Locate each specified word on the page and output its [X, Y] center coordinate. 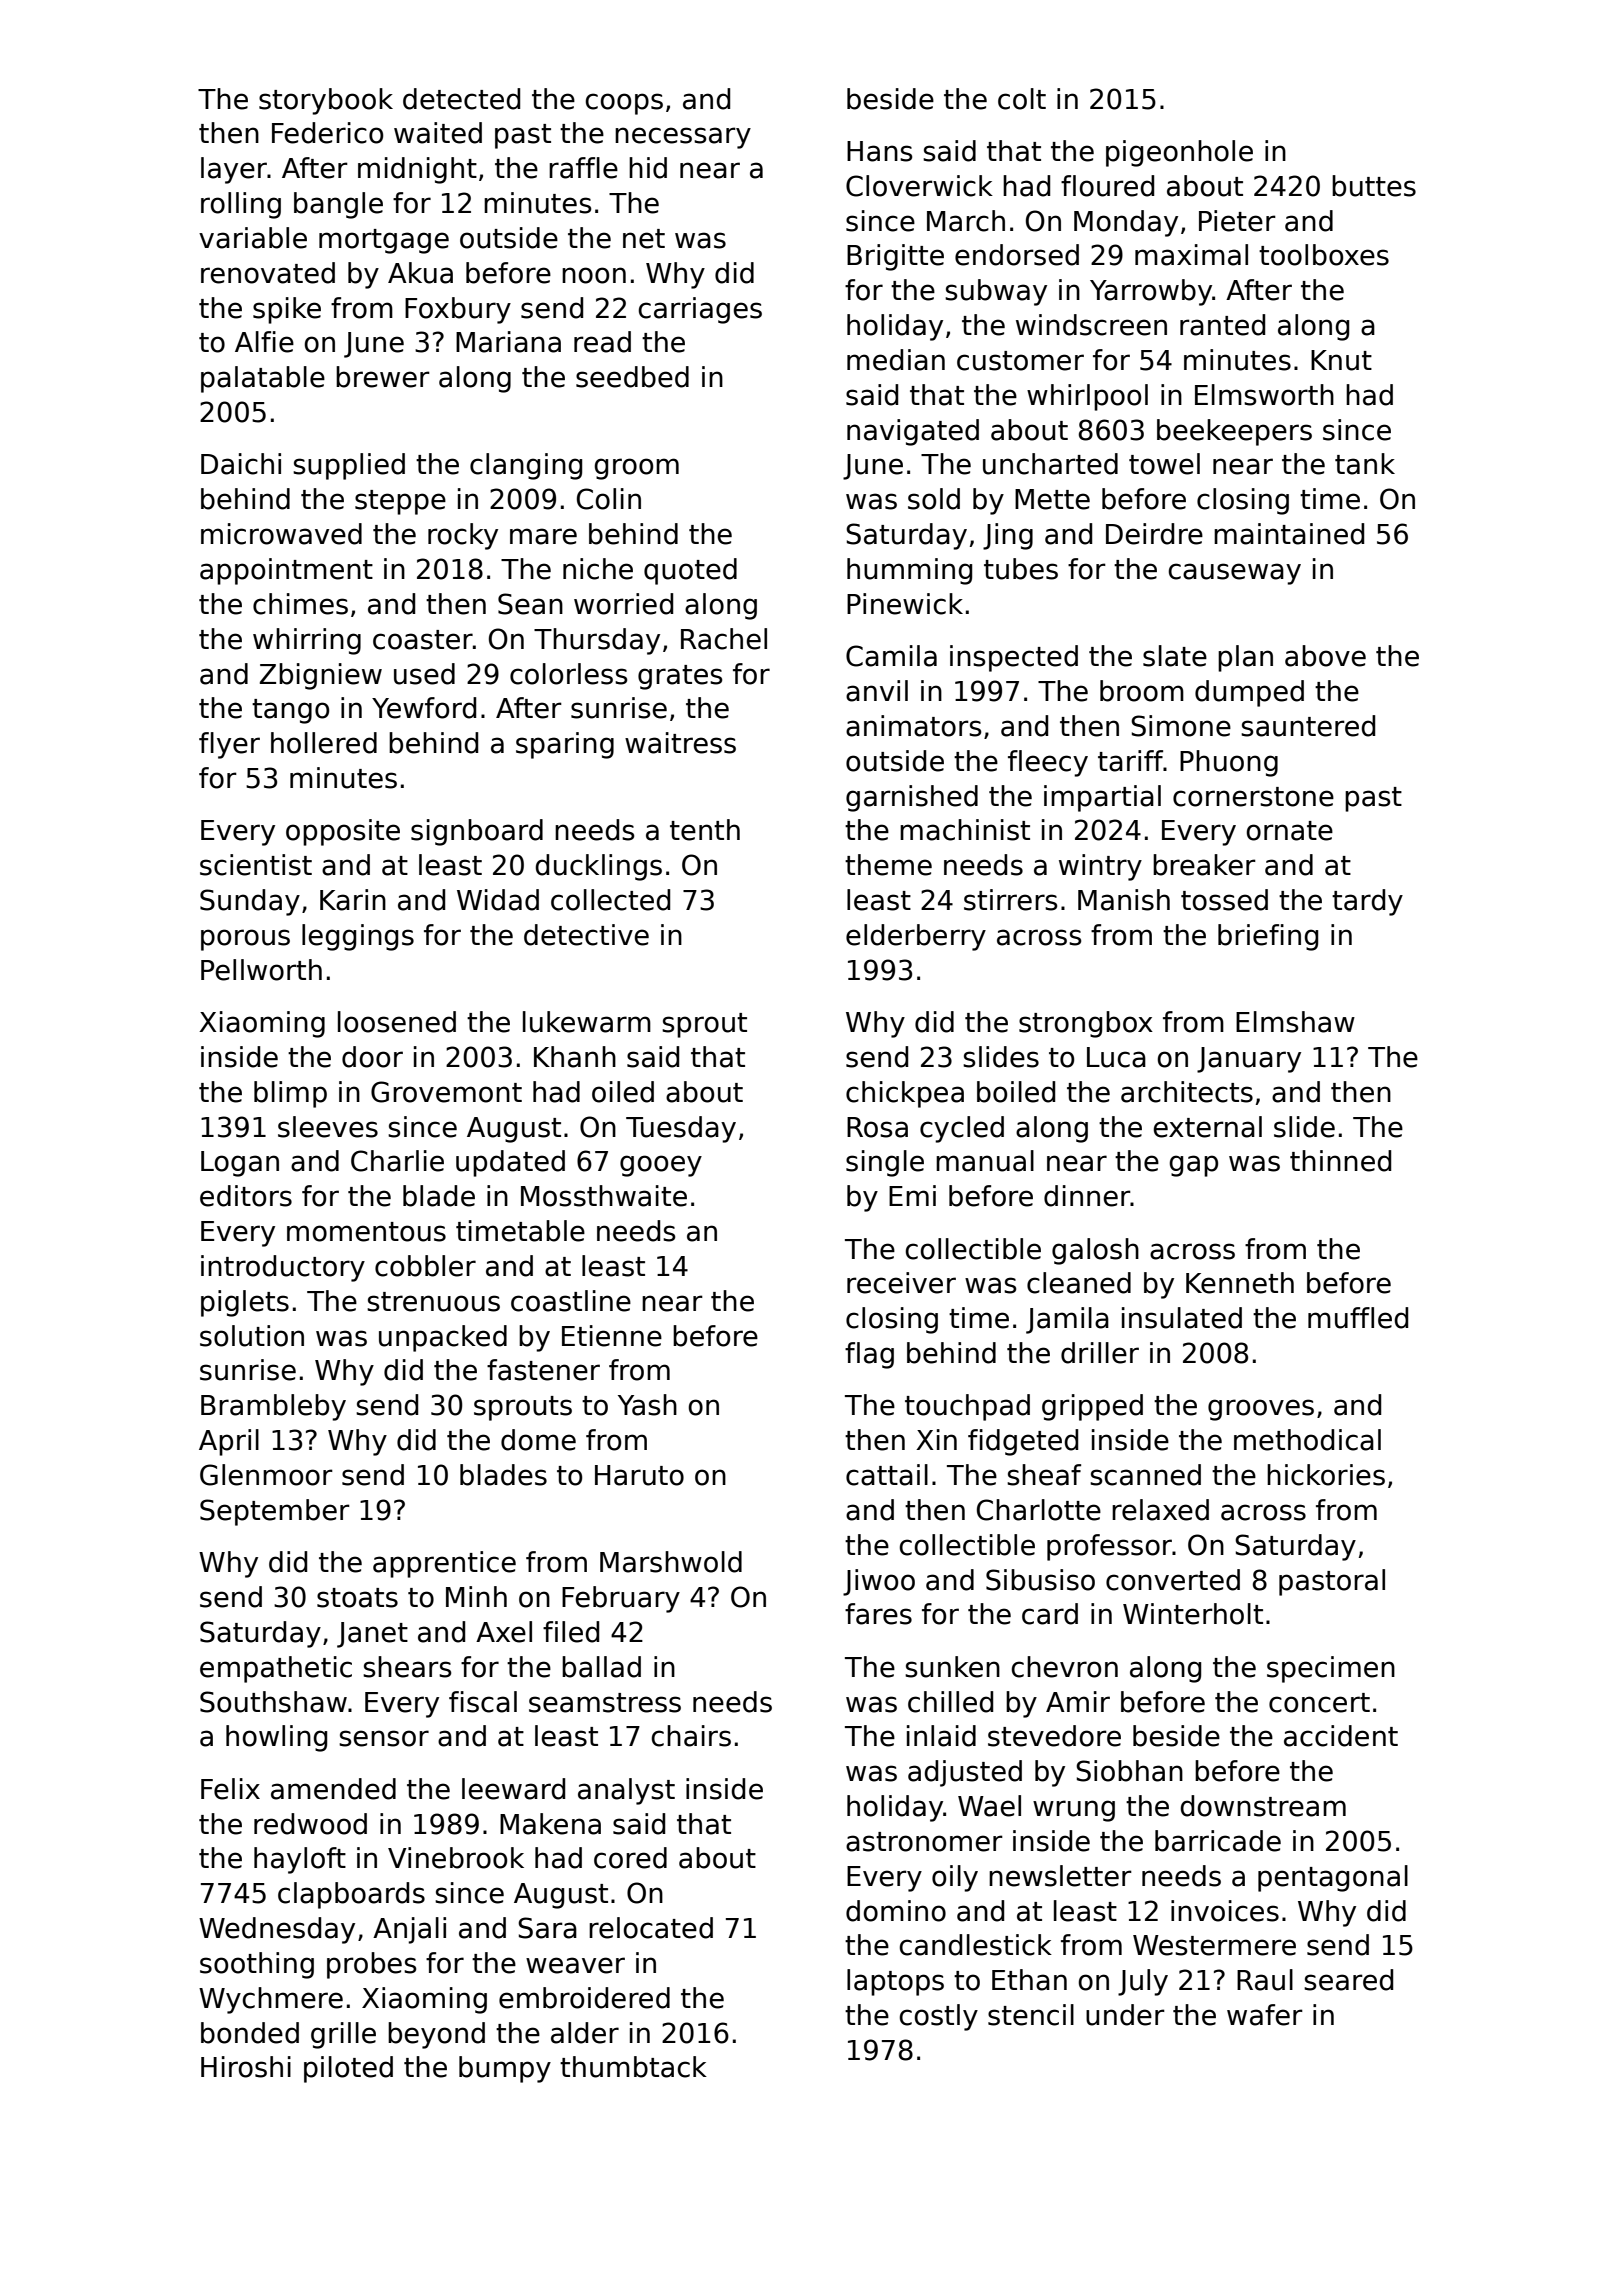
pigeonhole [1179, 153]
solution [252, 1336]
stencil [1031, 2015]
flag [869, 1355]
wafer [1265, 2015]
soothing [257, 1965]
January [1249, 1060]
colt [1022, 99]
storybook [326, 101]
